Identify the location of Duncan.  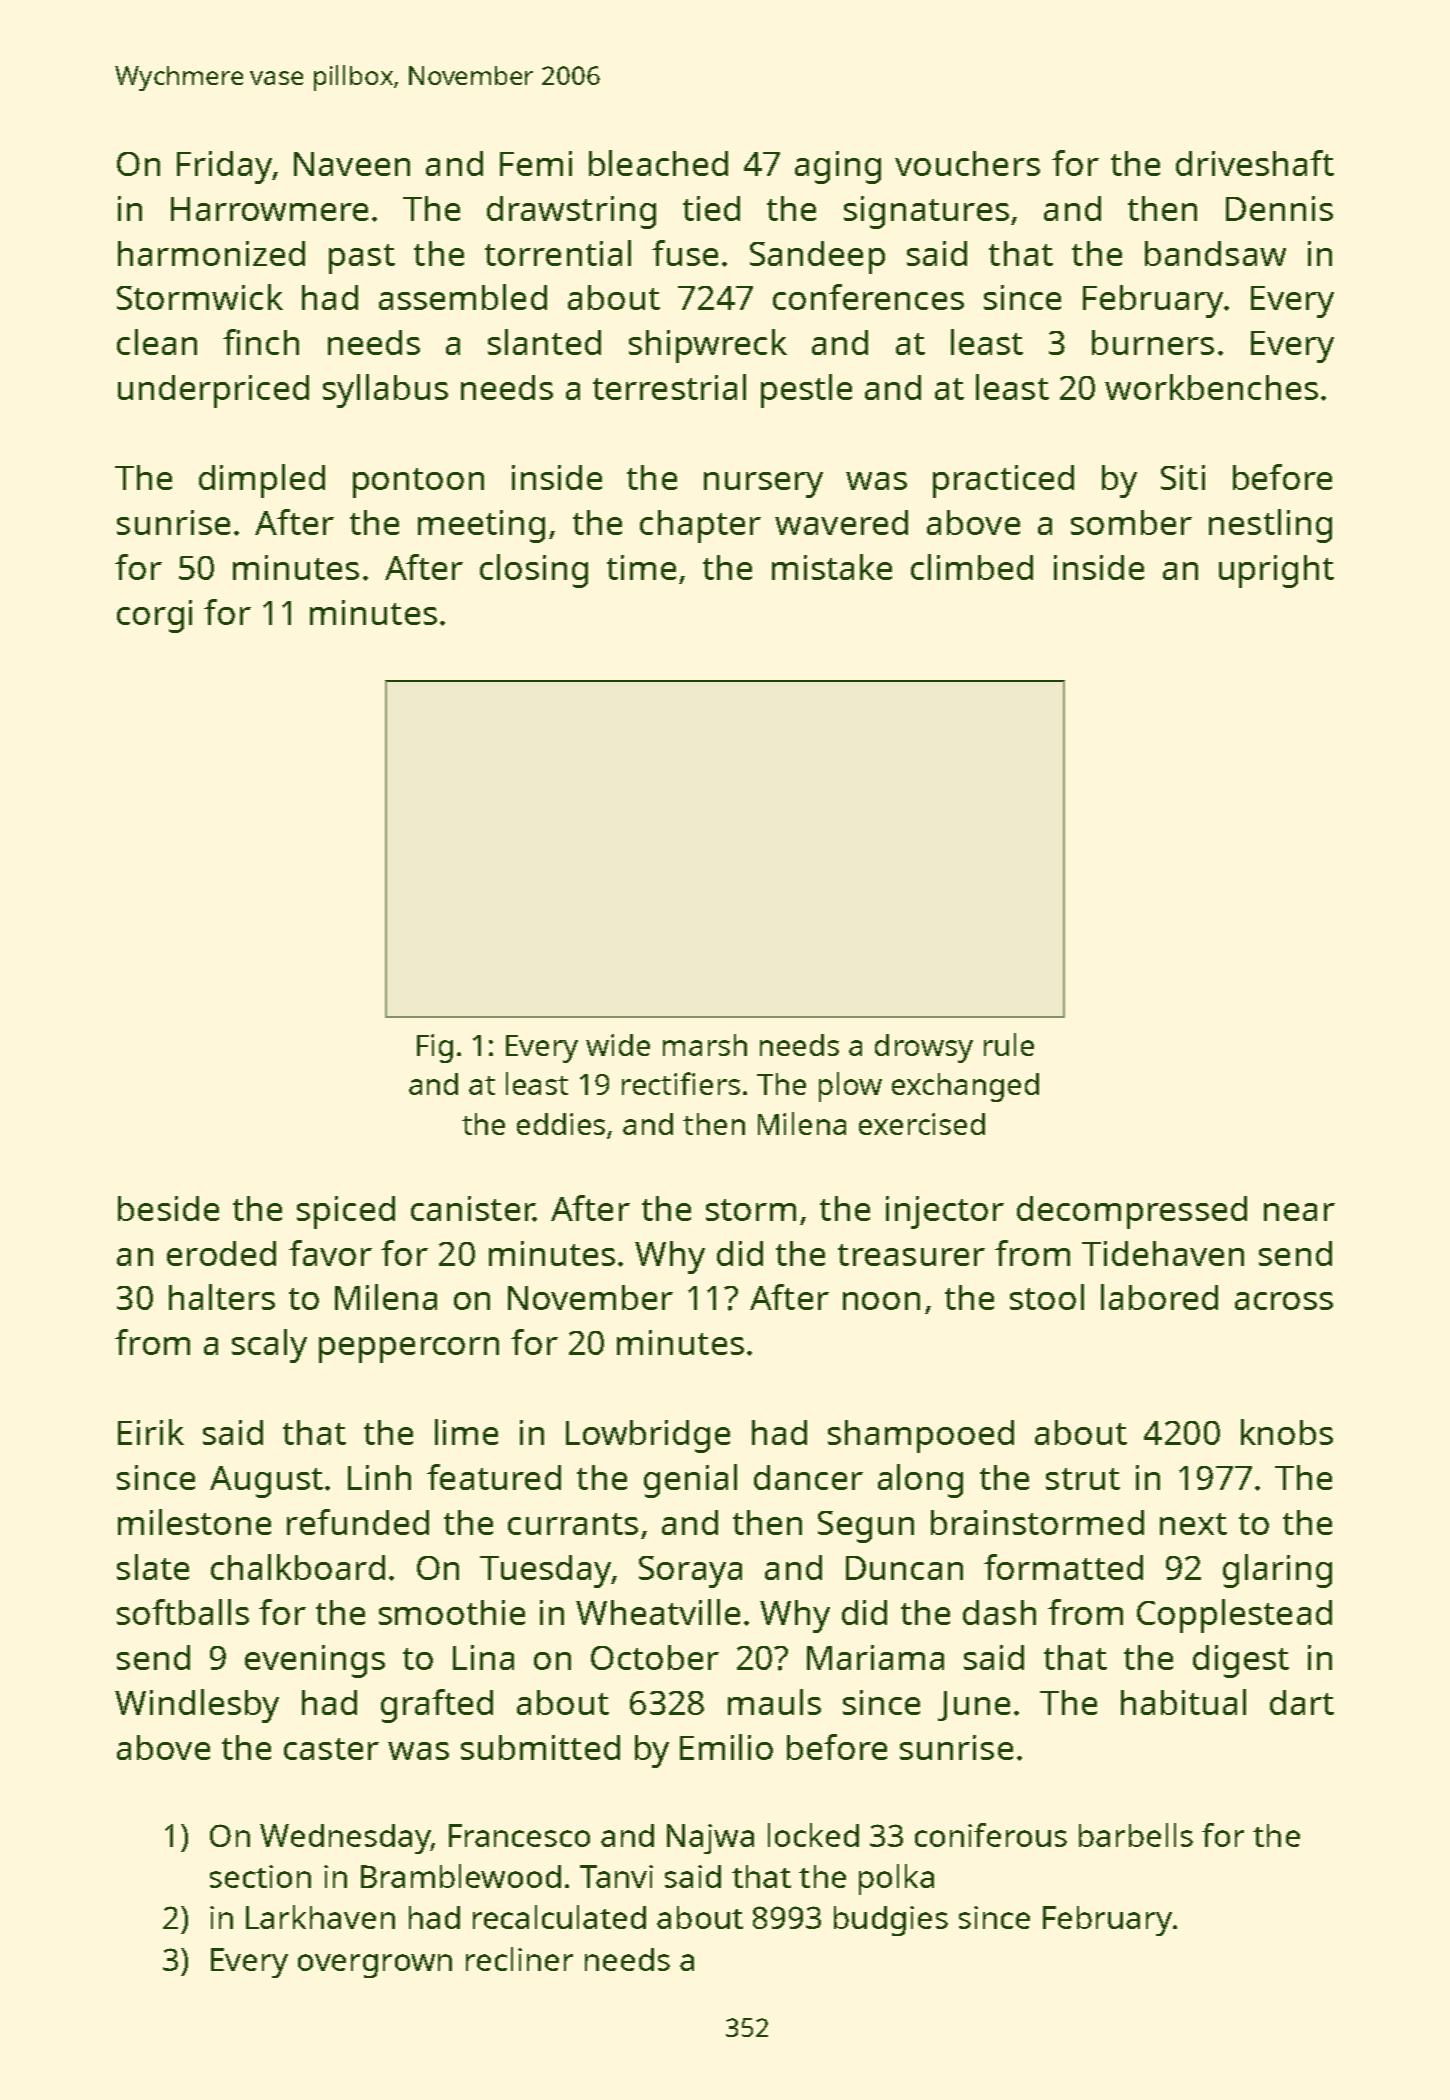
(904, 1568).
